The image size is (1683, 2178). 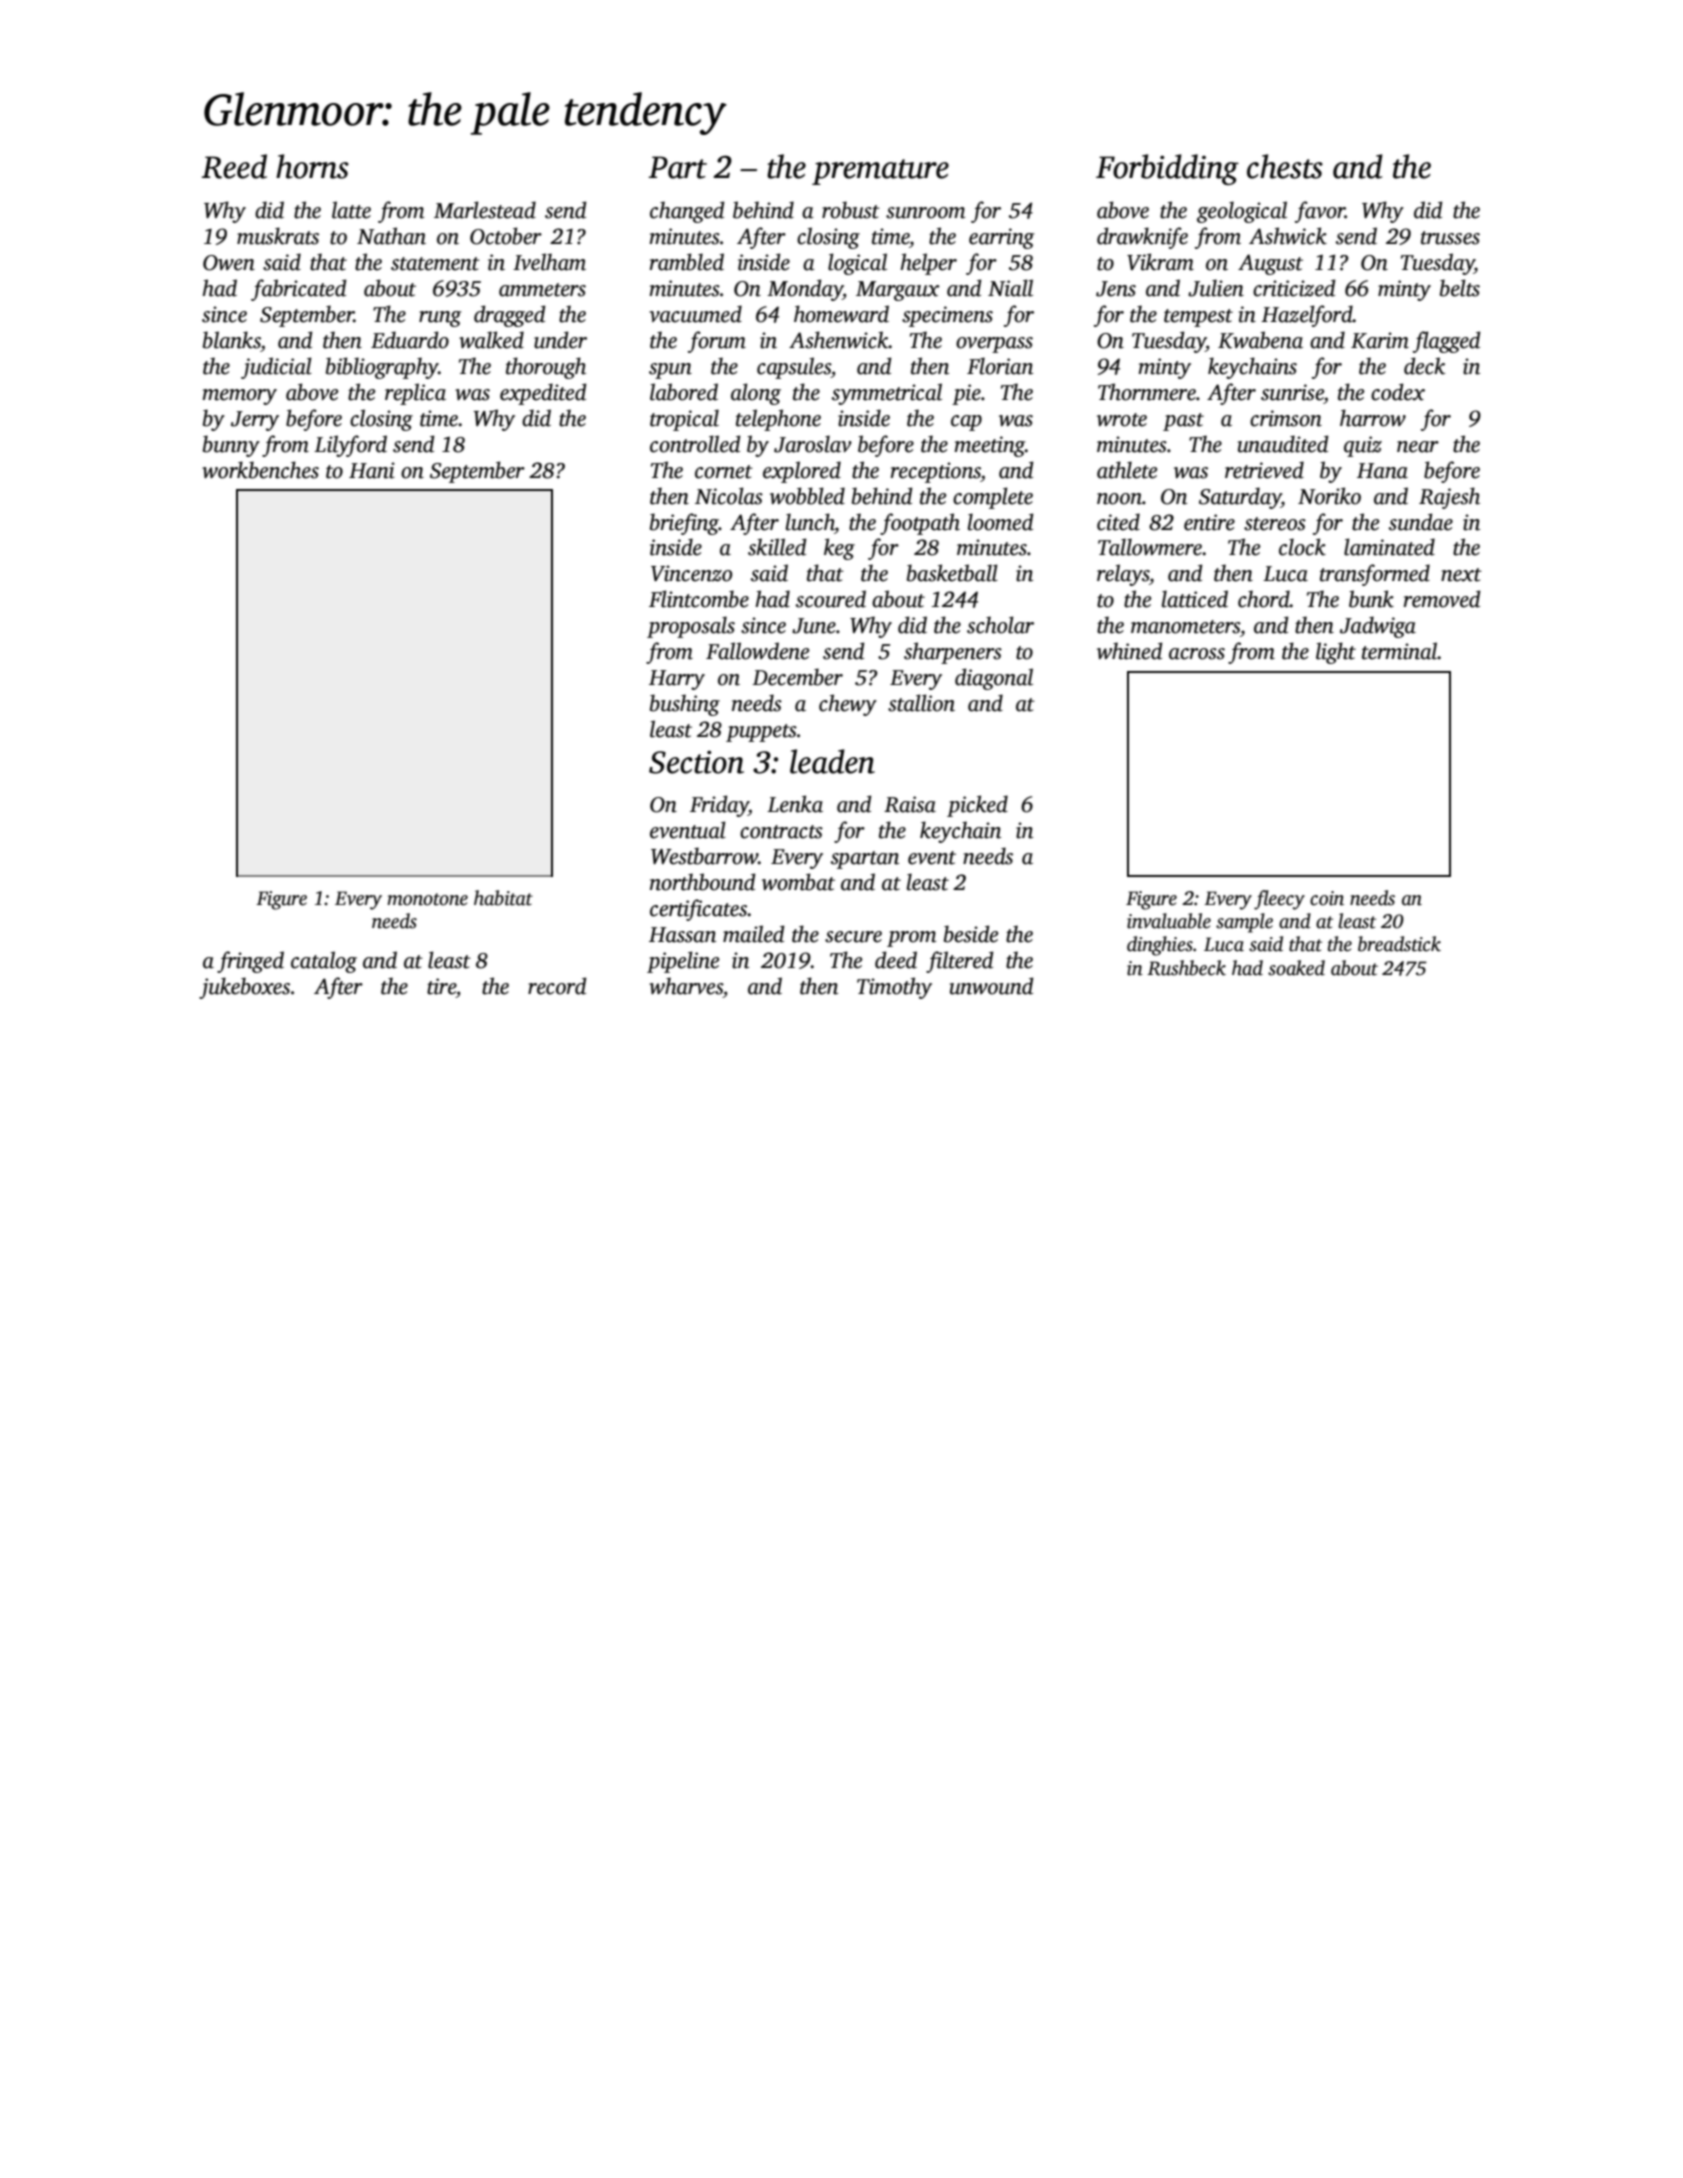 What do you see at coordinates (1336, 653) in the document?
I see `light` at bounding box center [1336, 653].
